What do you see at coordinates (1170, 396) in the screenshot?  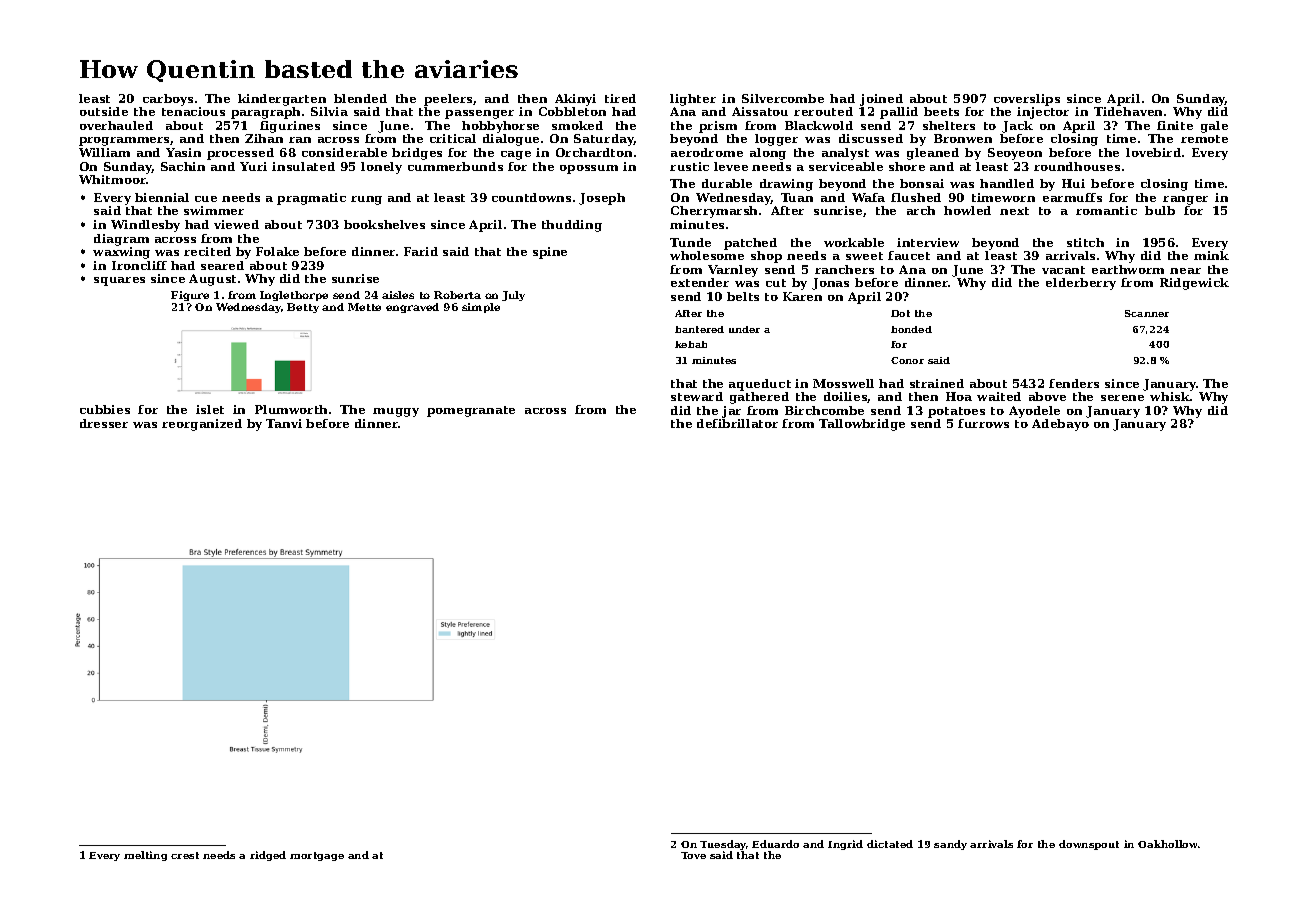 I see `whisk` at bounding box center [1170, 396].
